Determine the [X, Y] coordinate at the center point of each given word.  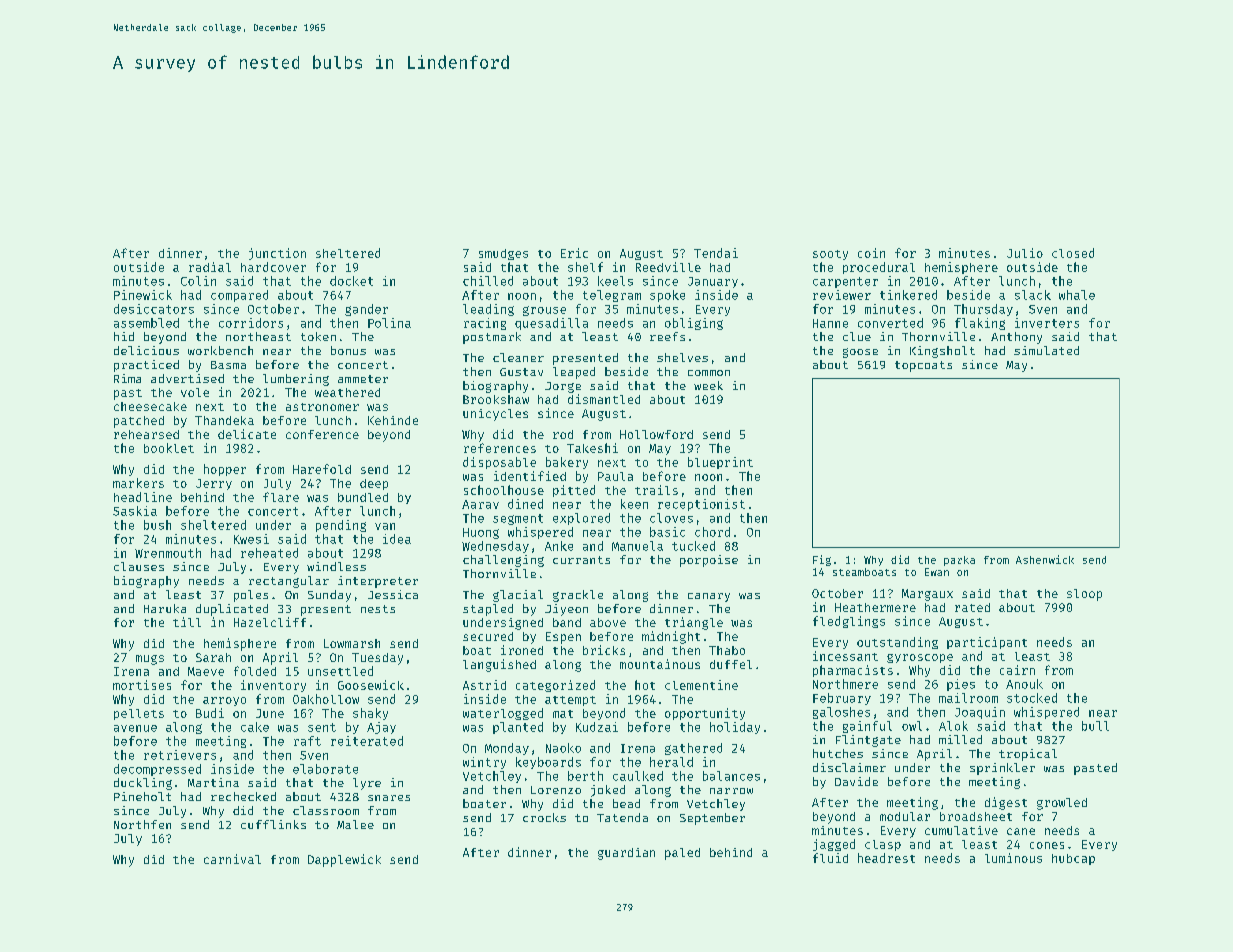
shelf [585, 267]
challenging [503, 561]
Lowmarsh [352, 643]
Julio [1025, 253]
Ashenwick [1045, 559]
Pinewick [143, 295]
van [385, 526]
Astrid [484, 685]
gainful [867, 727]
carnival [232, 859]
